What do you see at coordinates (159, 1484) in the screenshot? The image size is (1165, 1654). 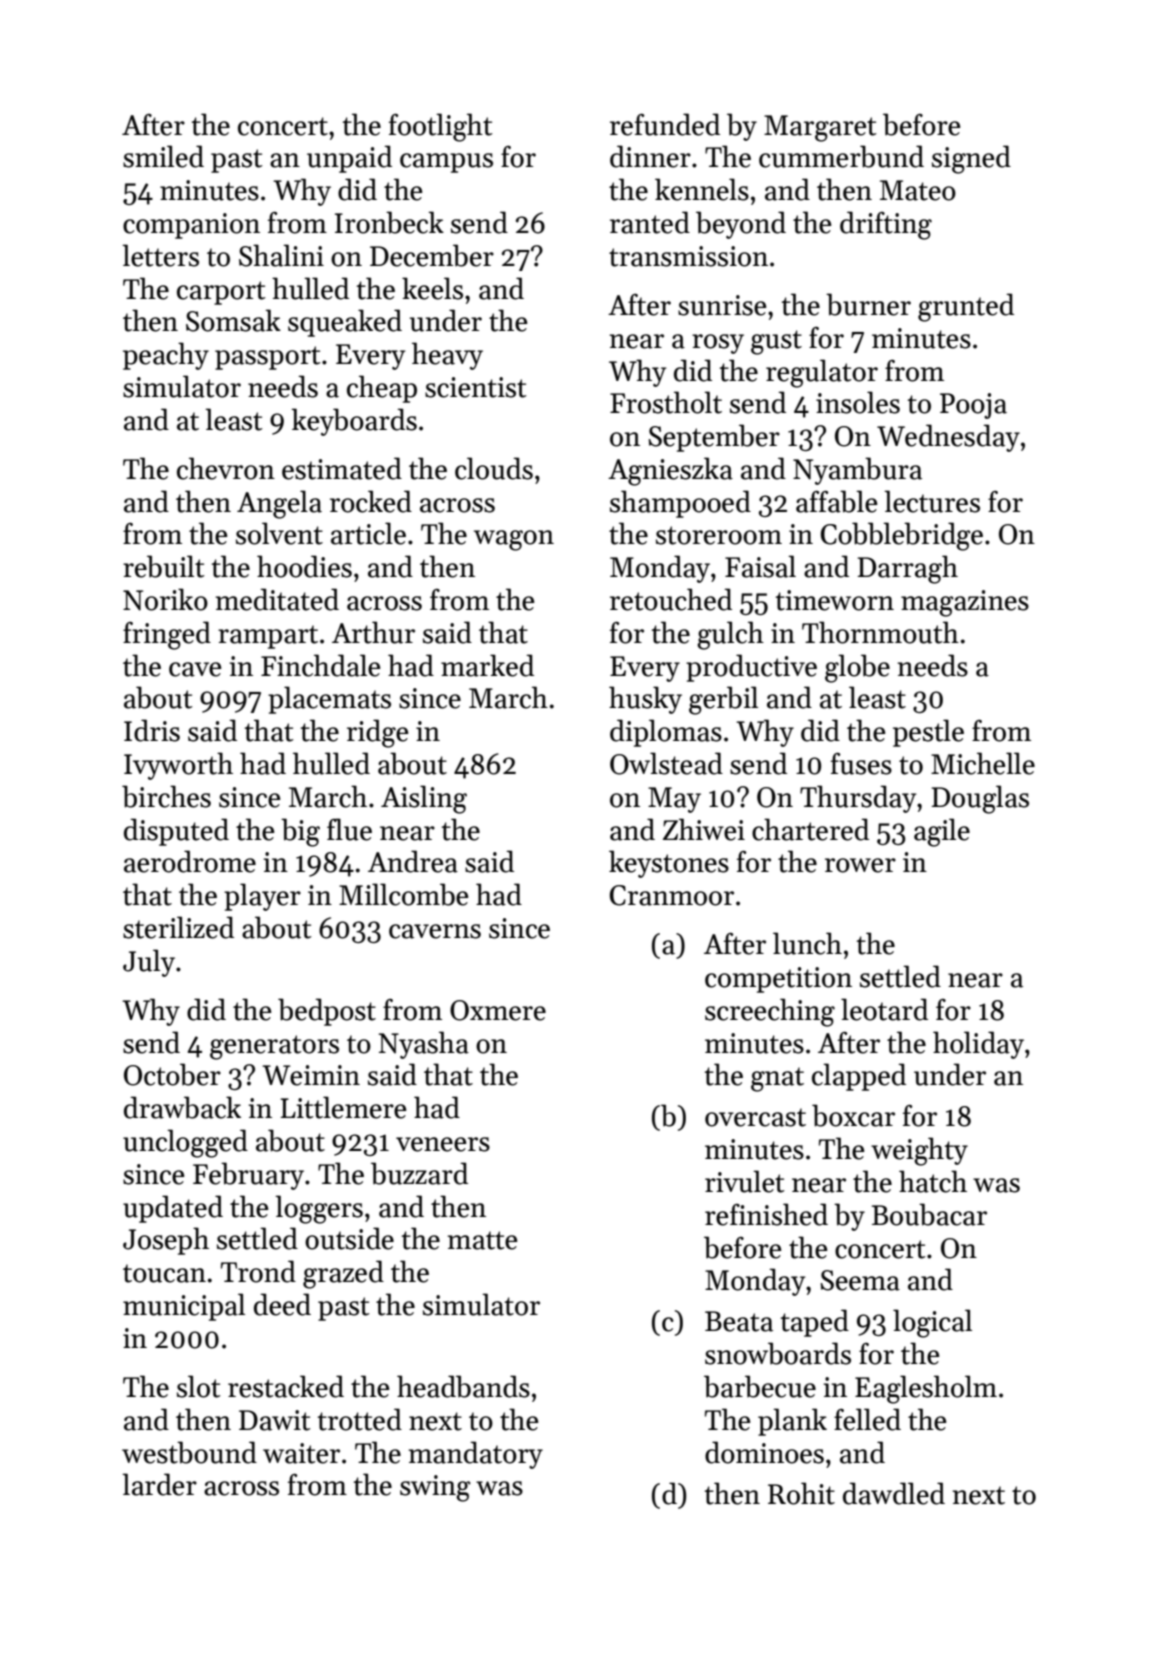 I see `larder` at bounding box center [159, 1484].
